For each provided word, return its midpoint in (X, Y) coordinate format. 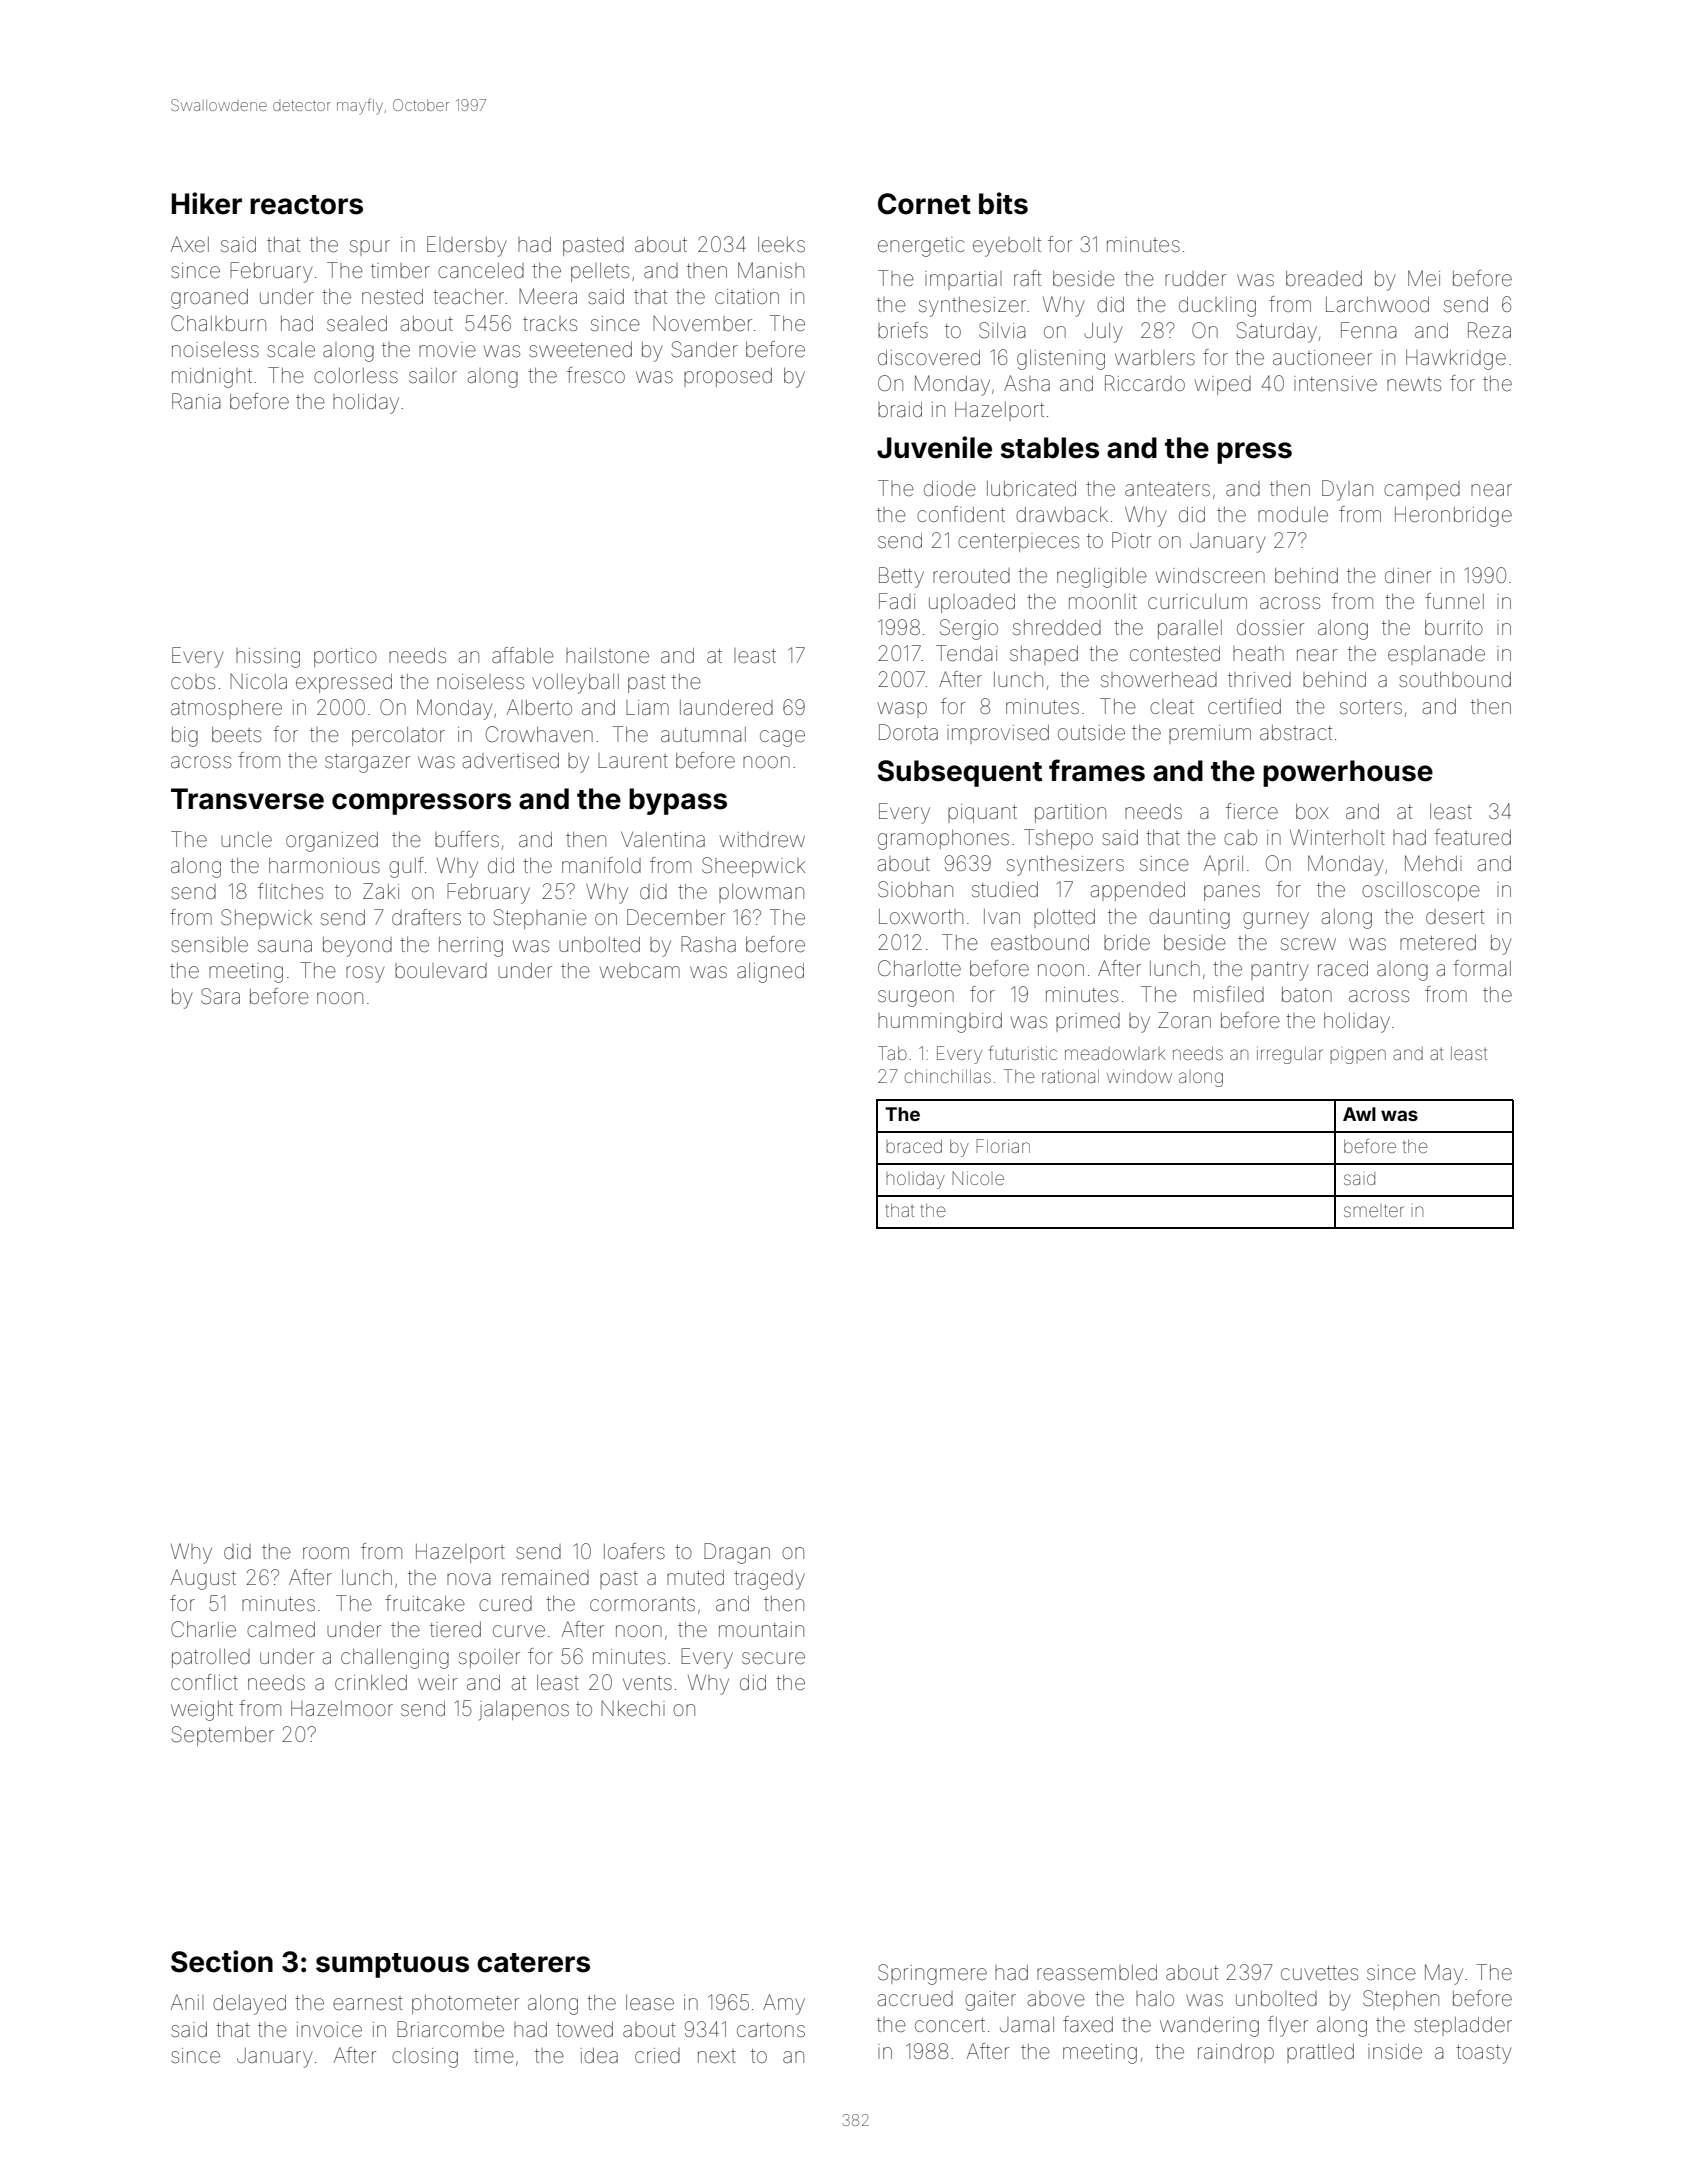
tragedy (769, 1580)
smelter (1374, 1210)
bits (1003, 203)
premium (1210, 734)
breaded (1324, 279)
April (1223, 865)
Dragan (737, 1553)
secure (773, 1658)
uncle (246, 839)
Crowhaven (539, 734)
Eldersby (466, 246)
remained (545, 1578)
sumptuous (392, 1965)
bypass (678, 801)
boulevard (441, 971)
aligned (770, 973)
